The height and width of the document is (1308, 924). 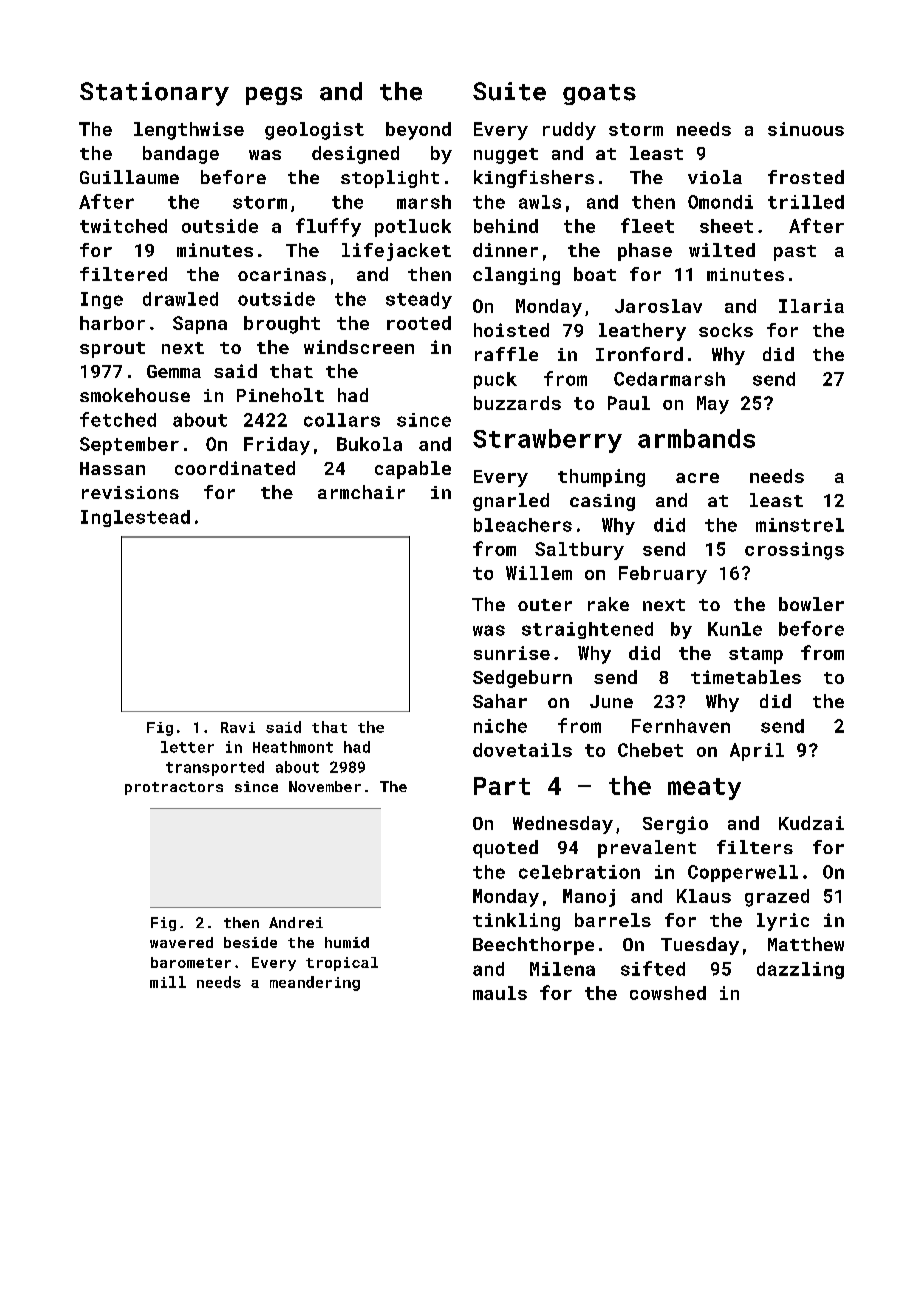 I want to click on letter, so click(x=187, y=747).
